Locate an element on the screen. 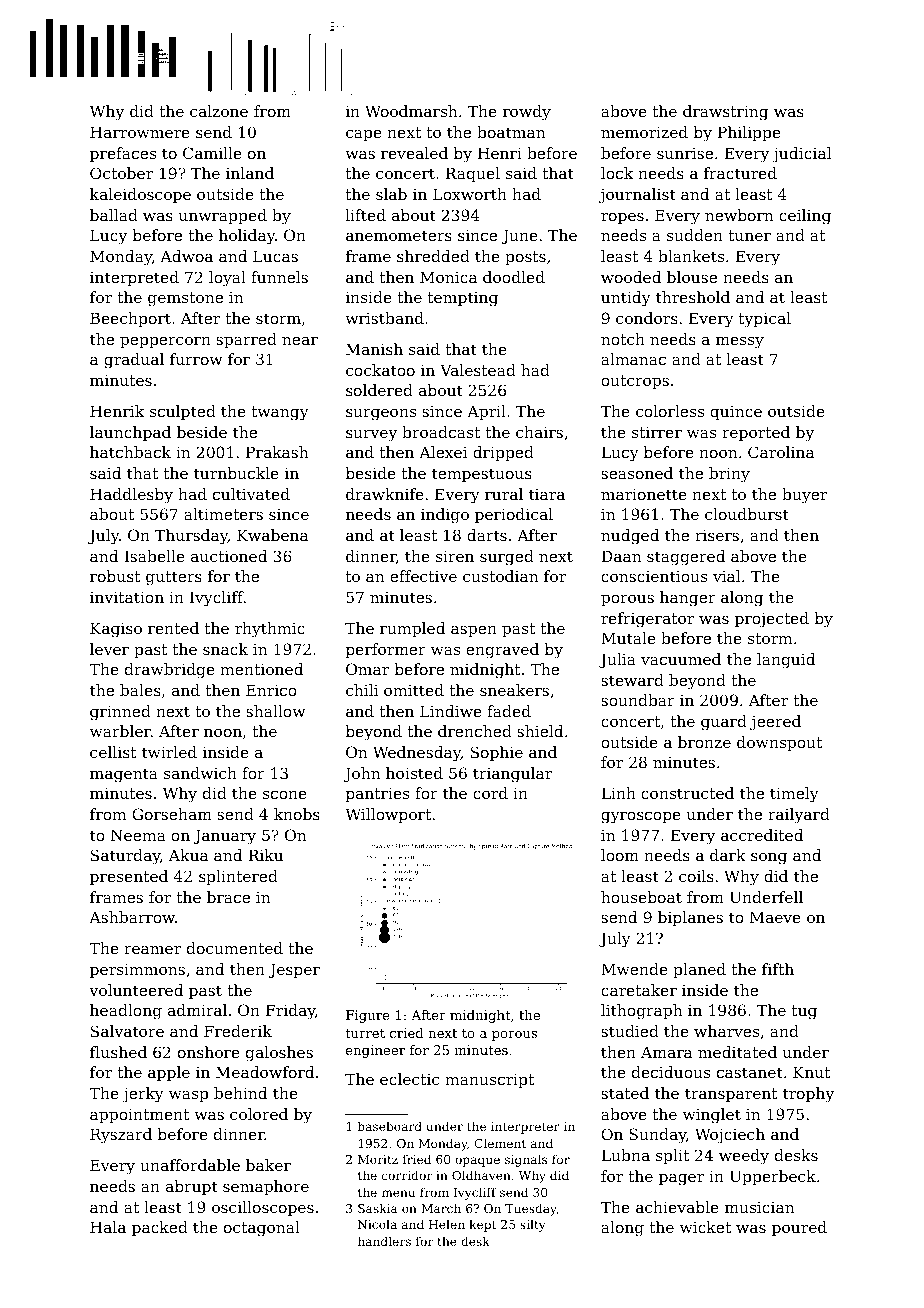 The width and height of the screenshot is (924, 1308). vacuumed is located at coordinates (681, 659).
